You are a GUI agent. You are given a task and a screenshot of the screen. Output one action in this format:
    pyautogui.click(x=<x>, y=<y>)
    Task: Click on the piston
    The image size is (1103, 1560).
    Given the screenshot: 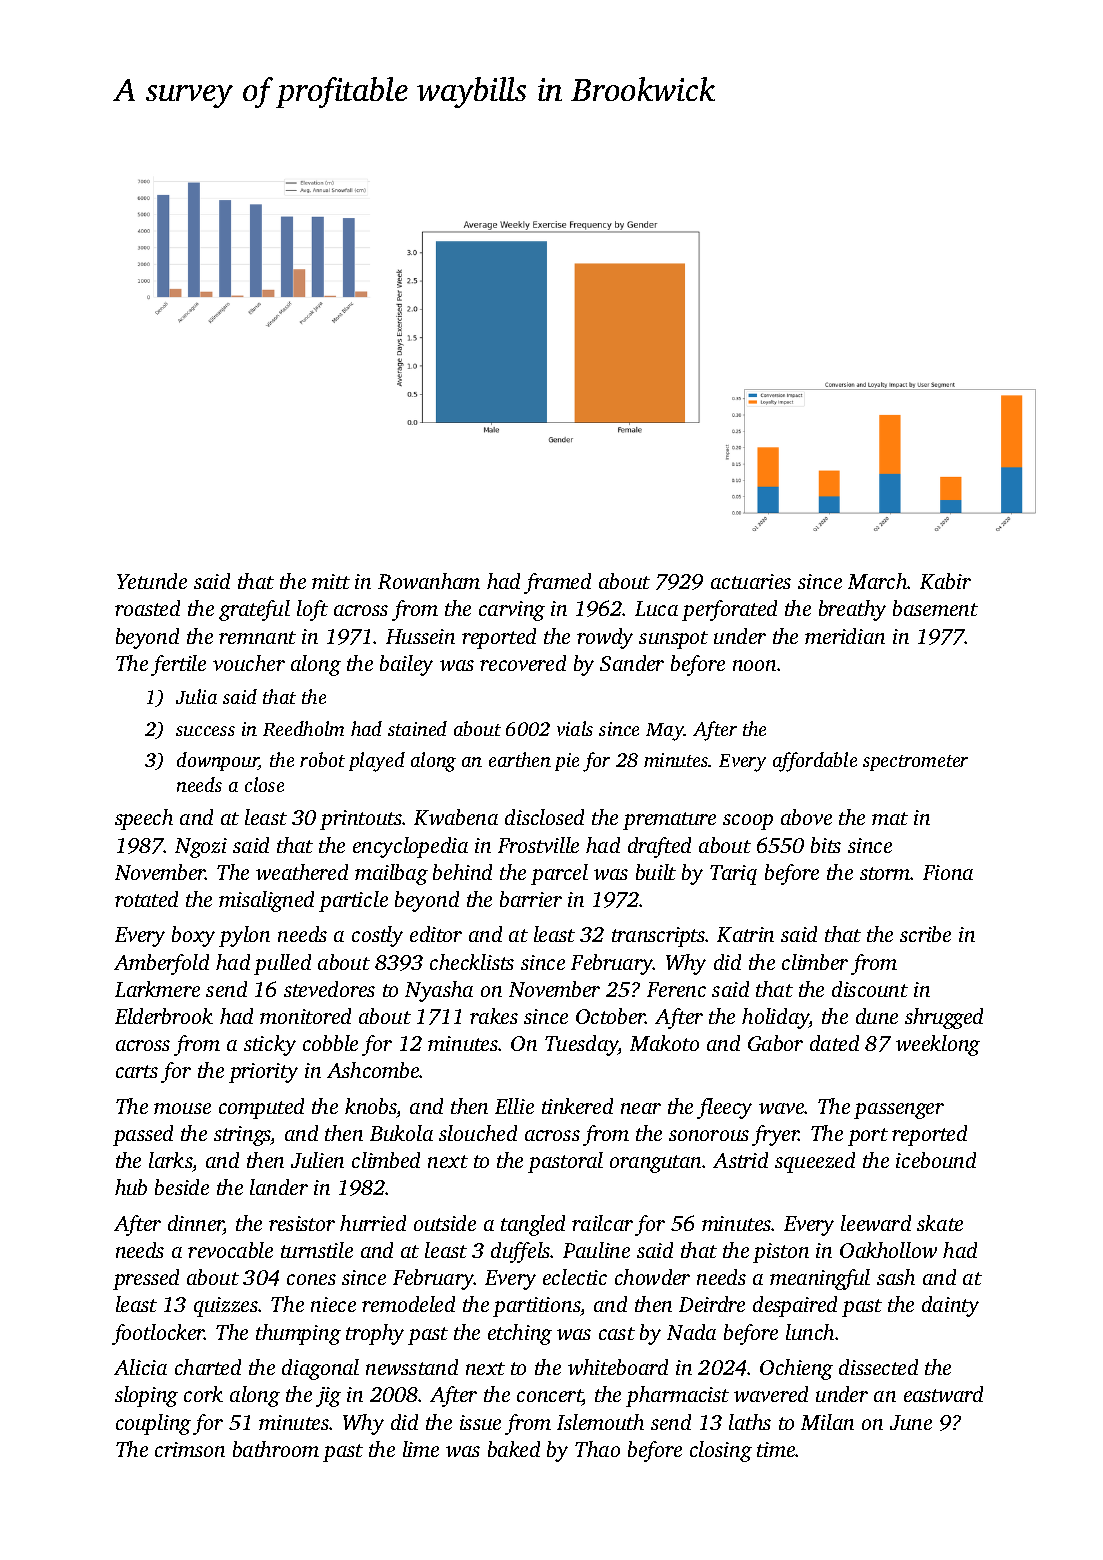 What is the action you would take?
    pyautogui.click(x=781, y=1253)
